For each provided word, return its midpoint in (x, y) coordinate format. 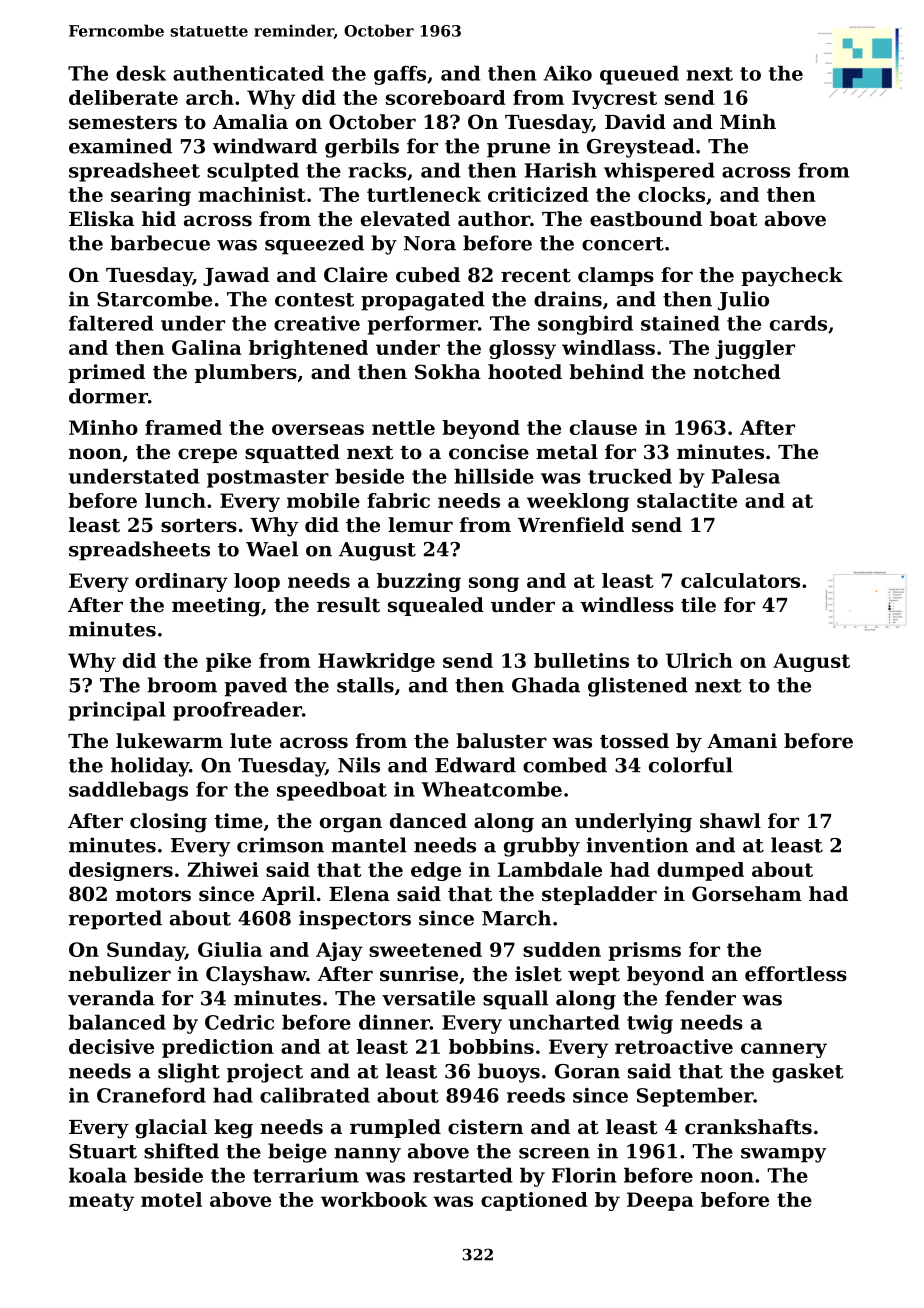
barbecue (160, 243)
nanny (367, 1155)
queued (639, 75)
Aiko (567, 73)
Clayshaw (256, 976)
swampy (783, 1155)
